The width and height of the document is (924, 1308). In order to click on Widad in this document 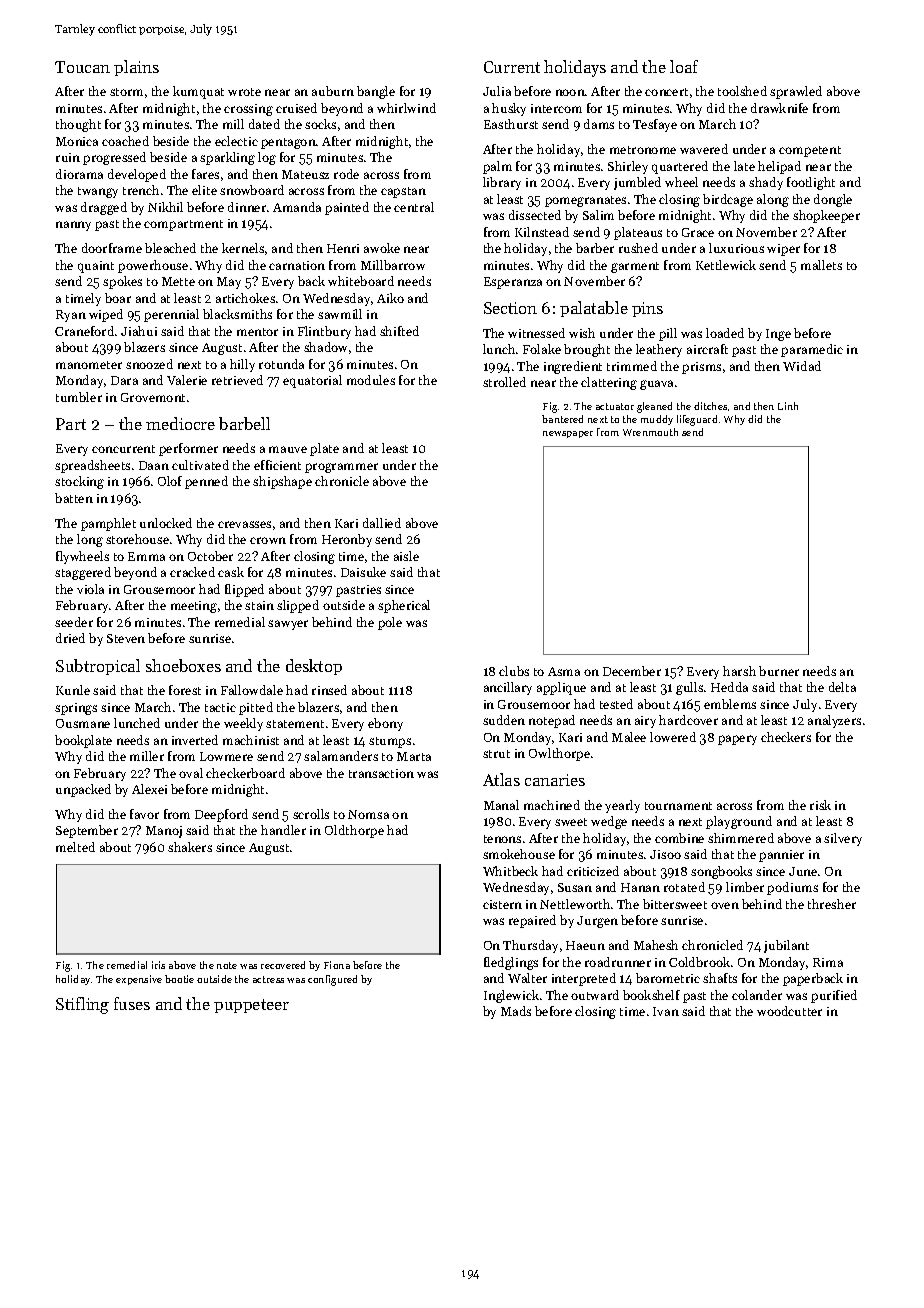, I will do `click(802, 366)`.
